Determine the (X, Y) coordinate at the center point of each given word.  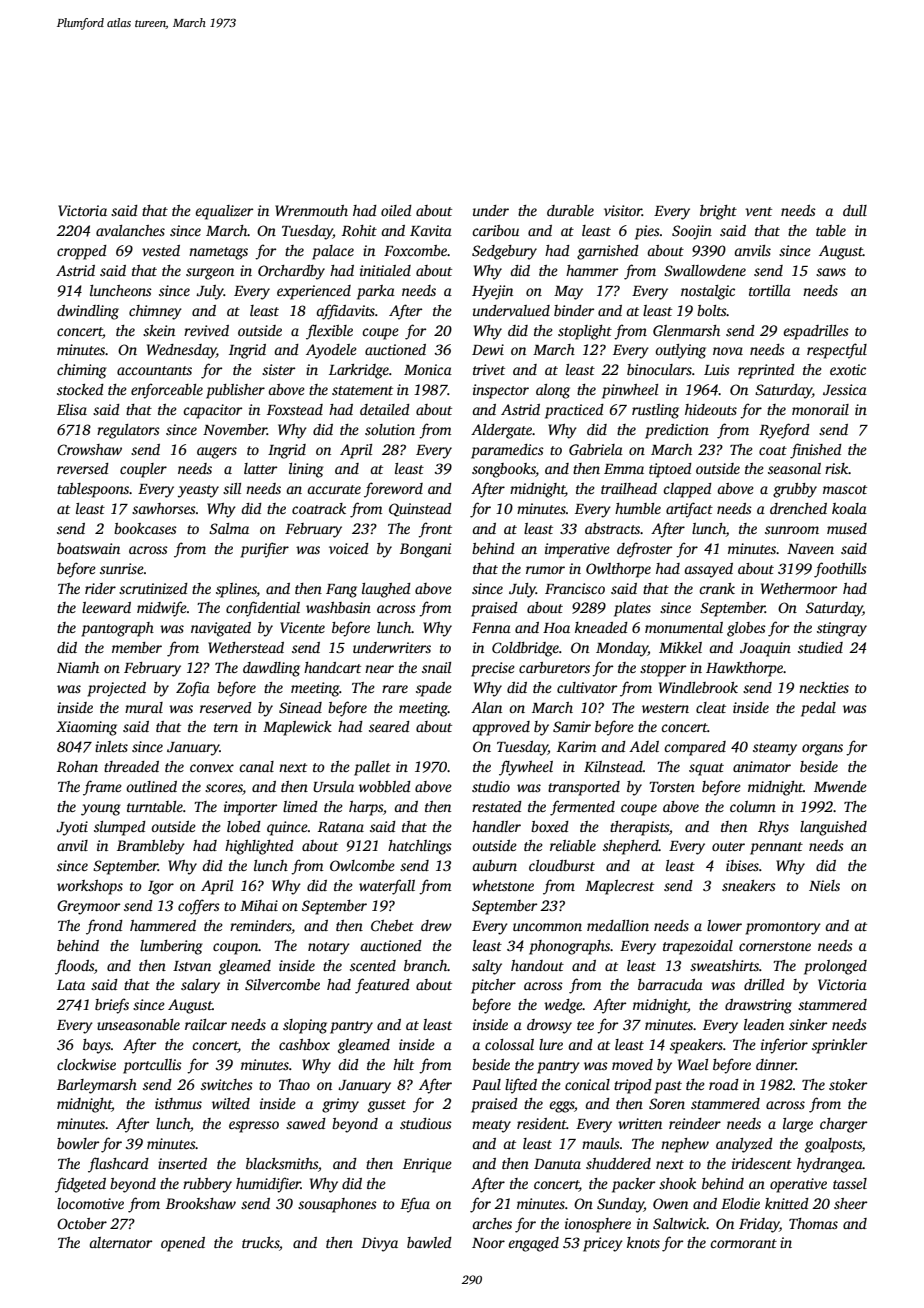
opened (183, 1244)
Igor (161, 888)
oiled (396, 210)
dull (855, 210)
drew (436, 925)
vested (161, 250)
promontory (783, 928)
